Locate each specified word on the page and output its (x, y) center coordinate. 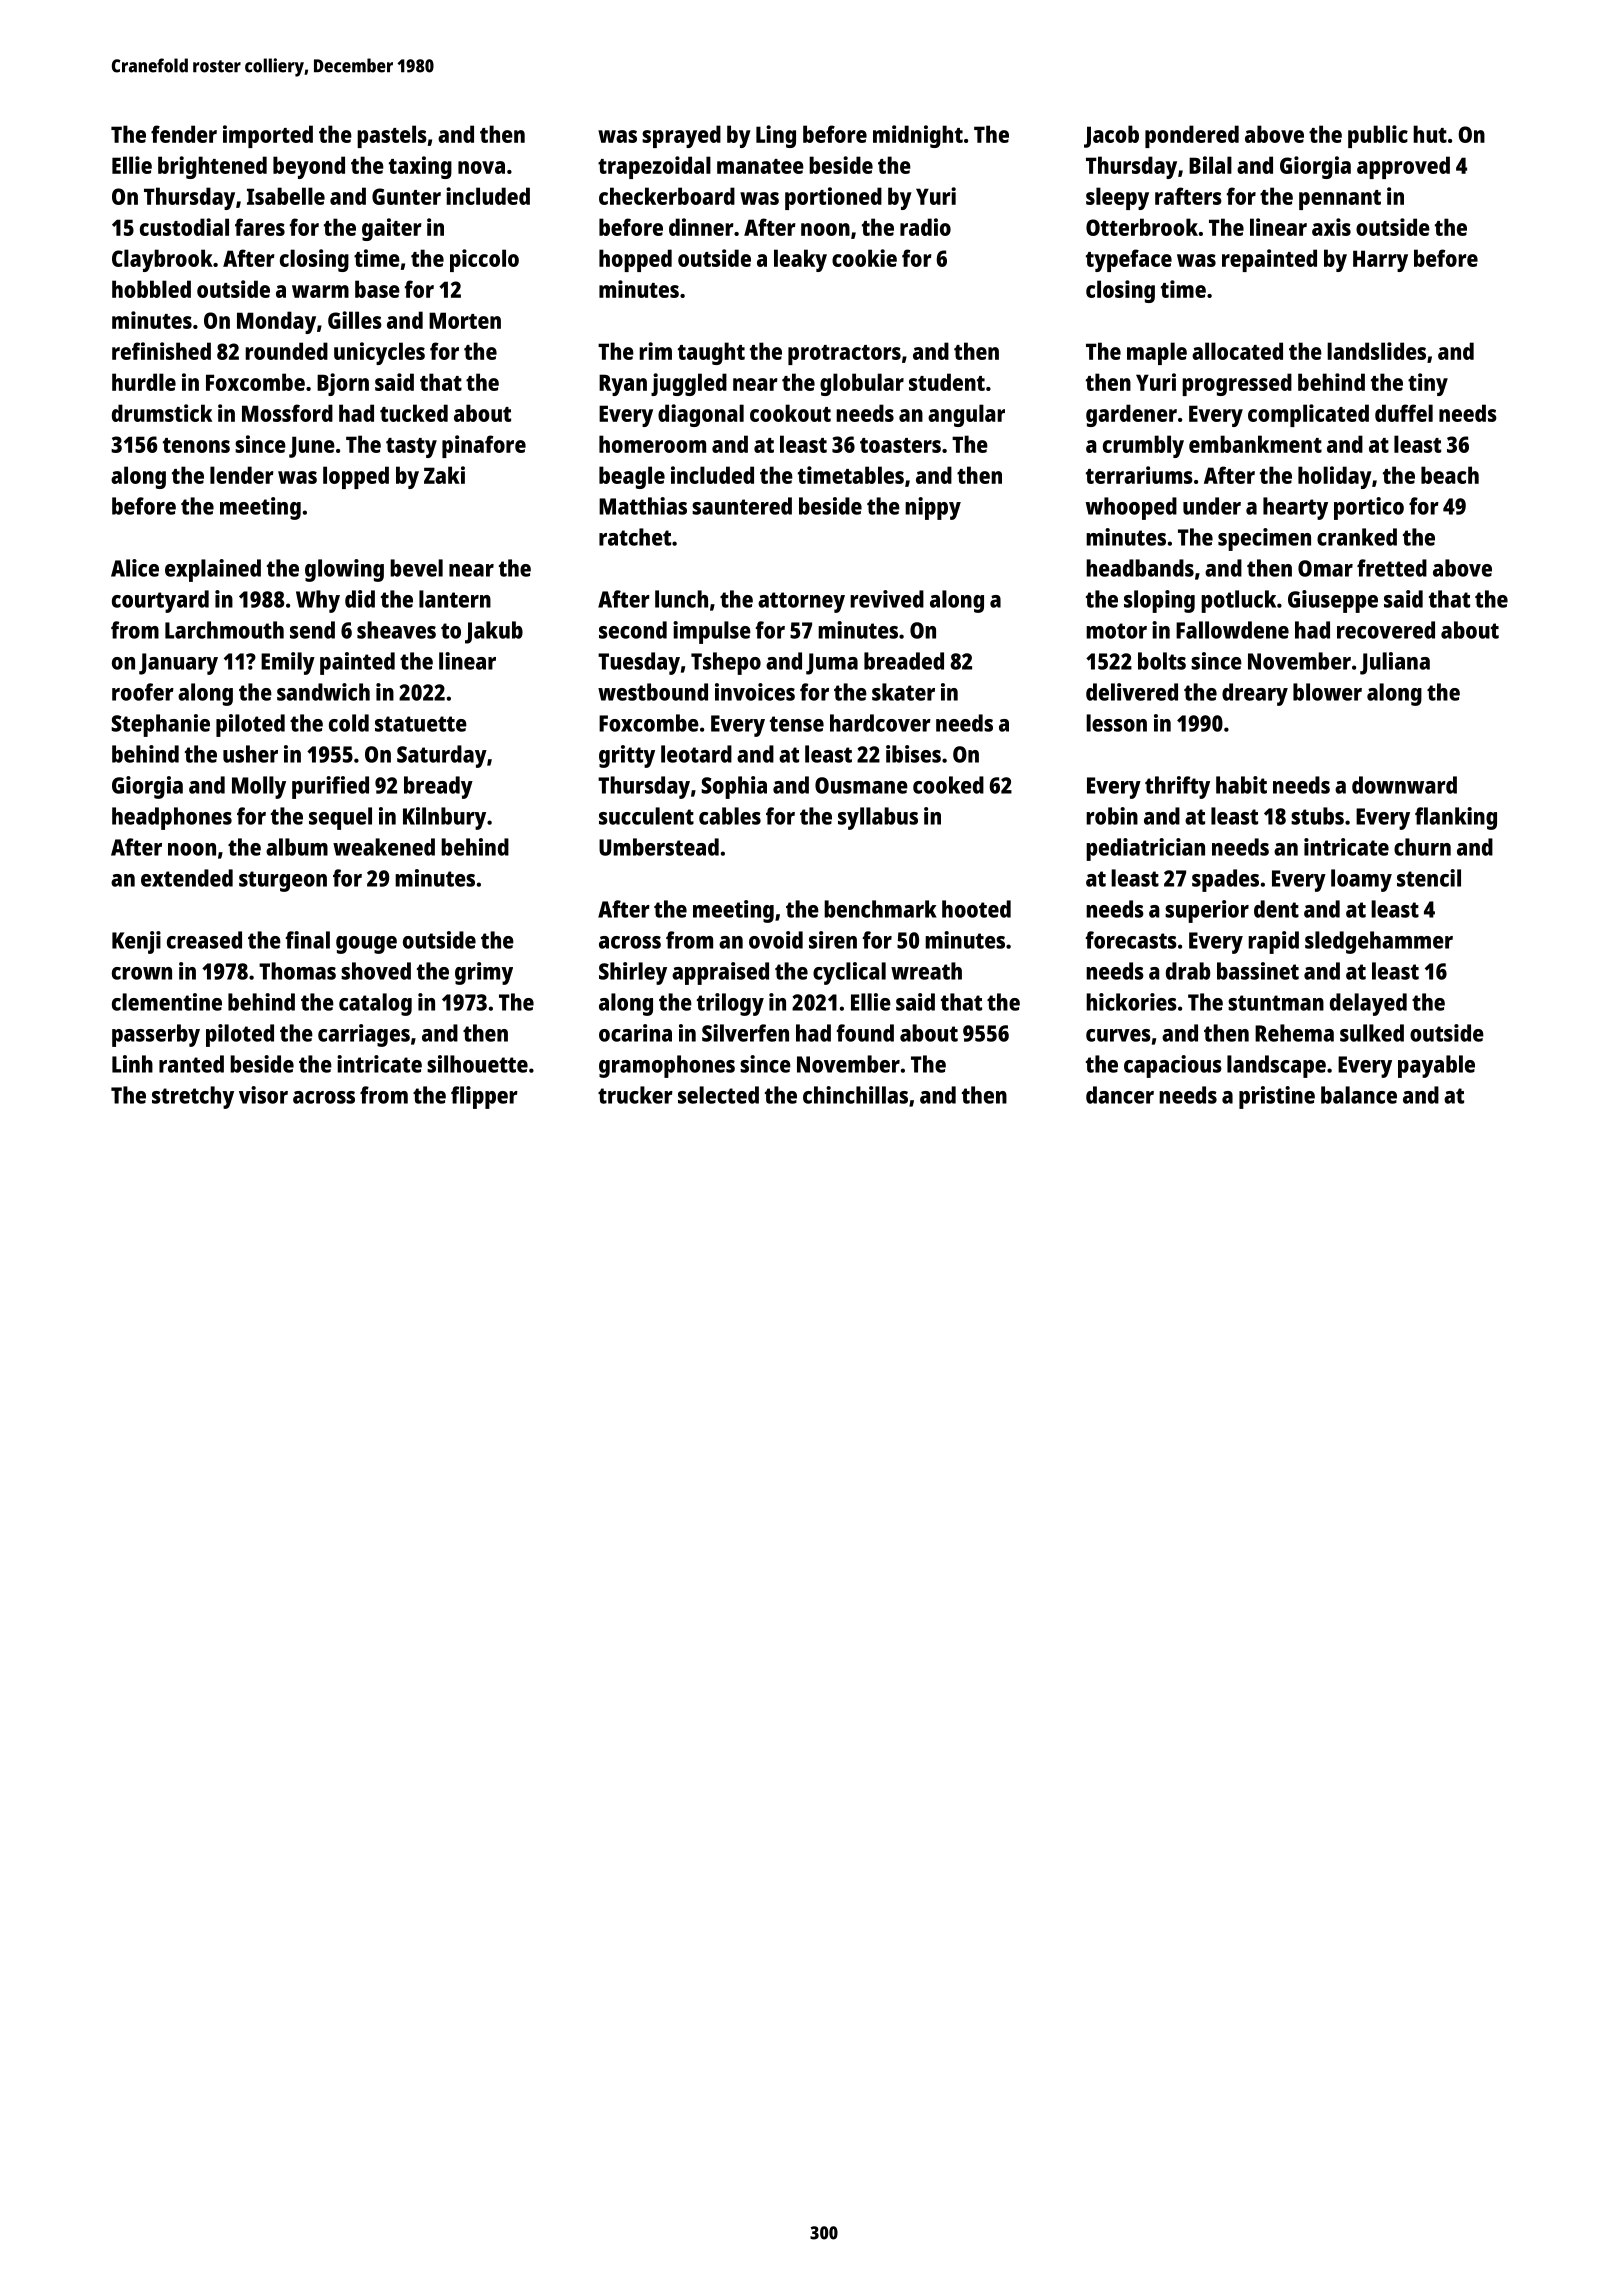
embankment (1255, 444)
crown (142, 973)
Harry (1380, 261)
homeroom (652, 444)
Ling (776, 136)
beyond (309, 167)
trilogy (730, 1004)
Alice (135, 568)
